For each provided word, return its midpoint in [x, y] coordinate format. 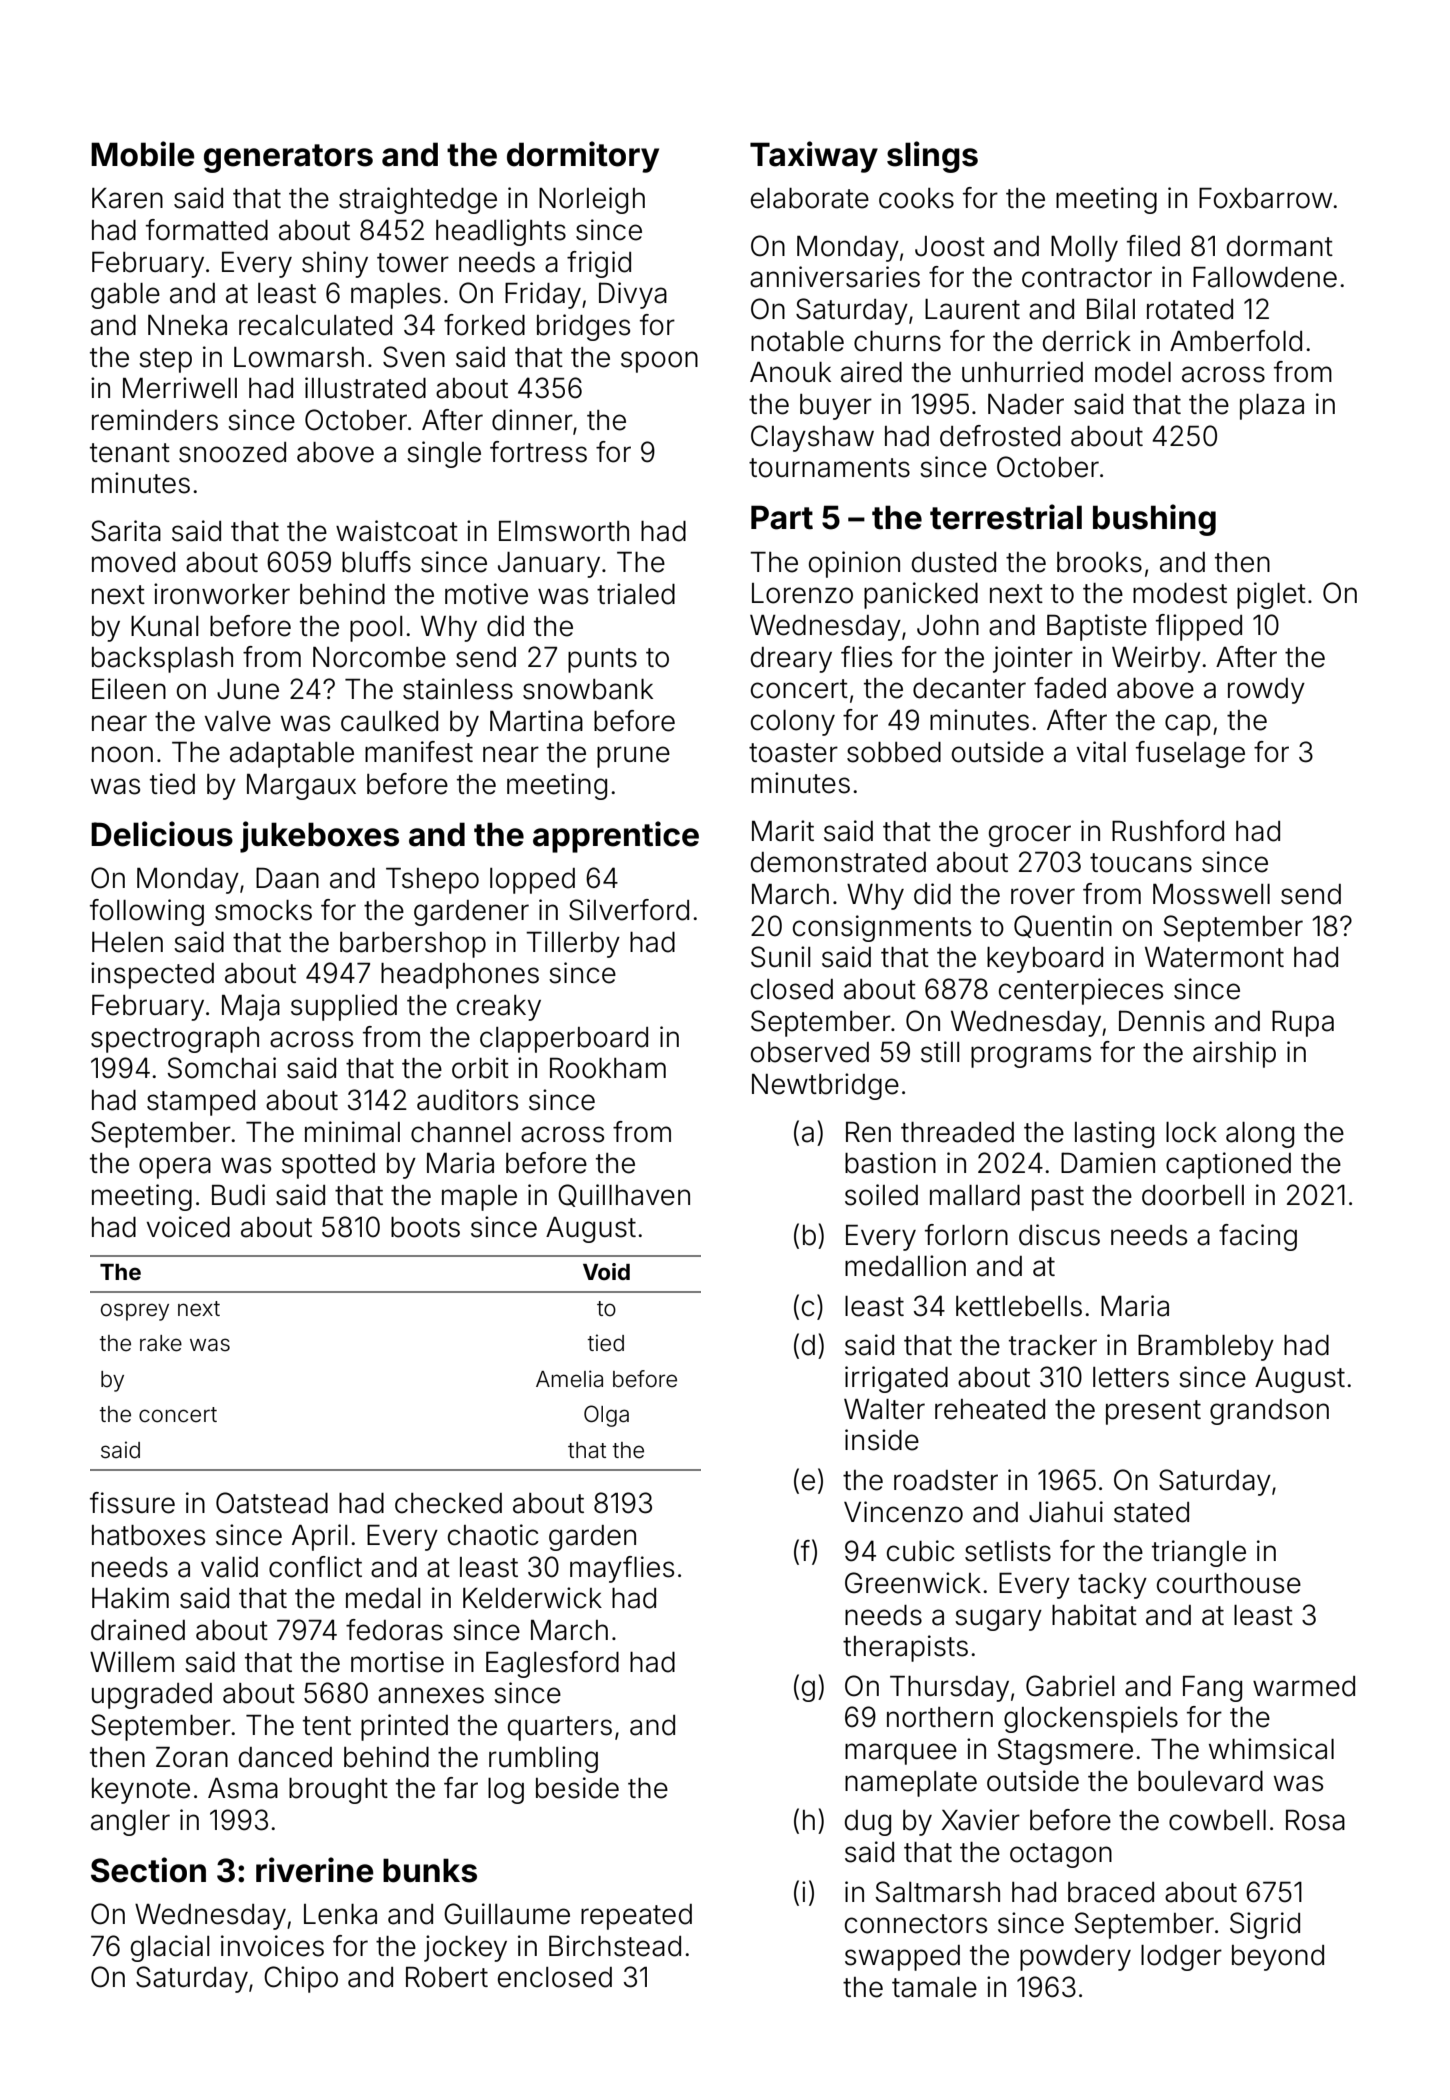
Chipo [301, 1979]
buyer [836, 407]
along [1260, 1135]
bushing [1154, 520]
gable [125, 296]
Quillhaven [624, 1195]
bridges [583, 327]
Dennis [1162, 1021]
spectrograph [175, 1040]
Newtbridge [825, 1086]
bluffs [376, 562]
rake [161, 1343]
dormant [1280, 246]
